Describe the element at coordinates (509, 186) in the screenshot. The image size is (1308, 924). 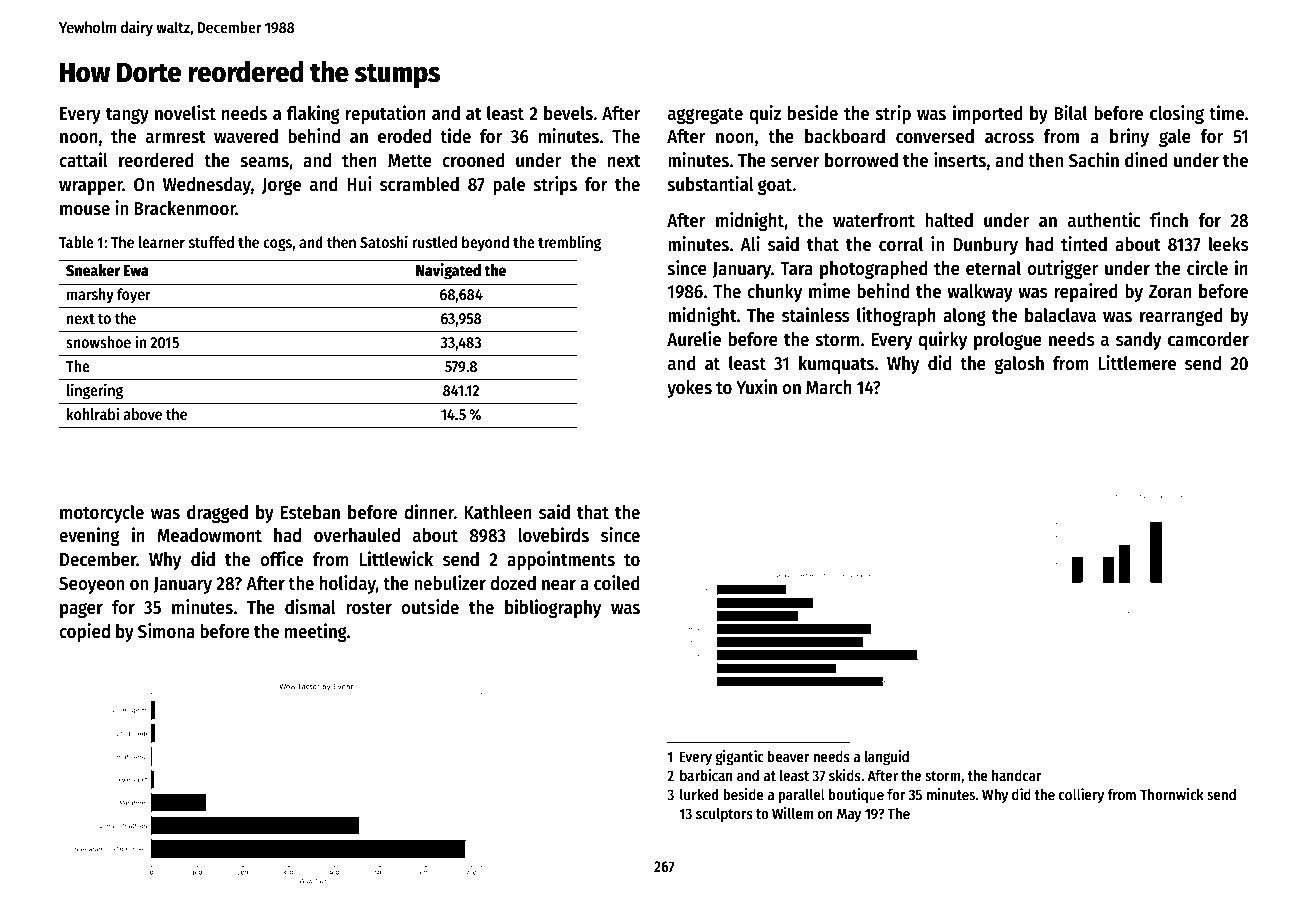
I see `pale` at that location.
